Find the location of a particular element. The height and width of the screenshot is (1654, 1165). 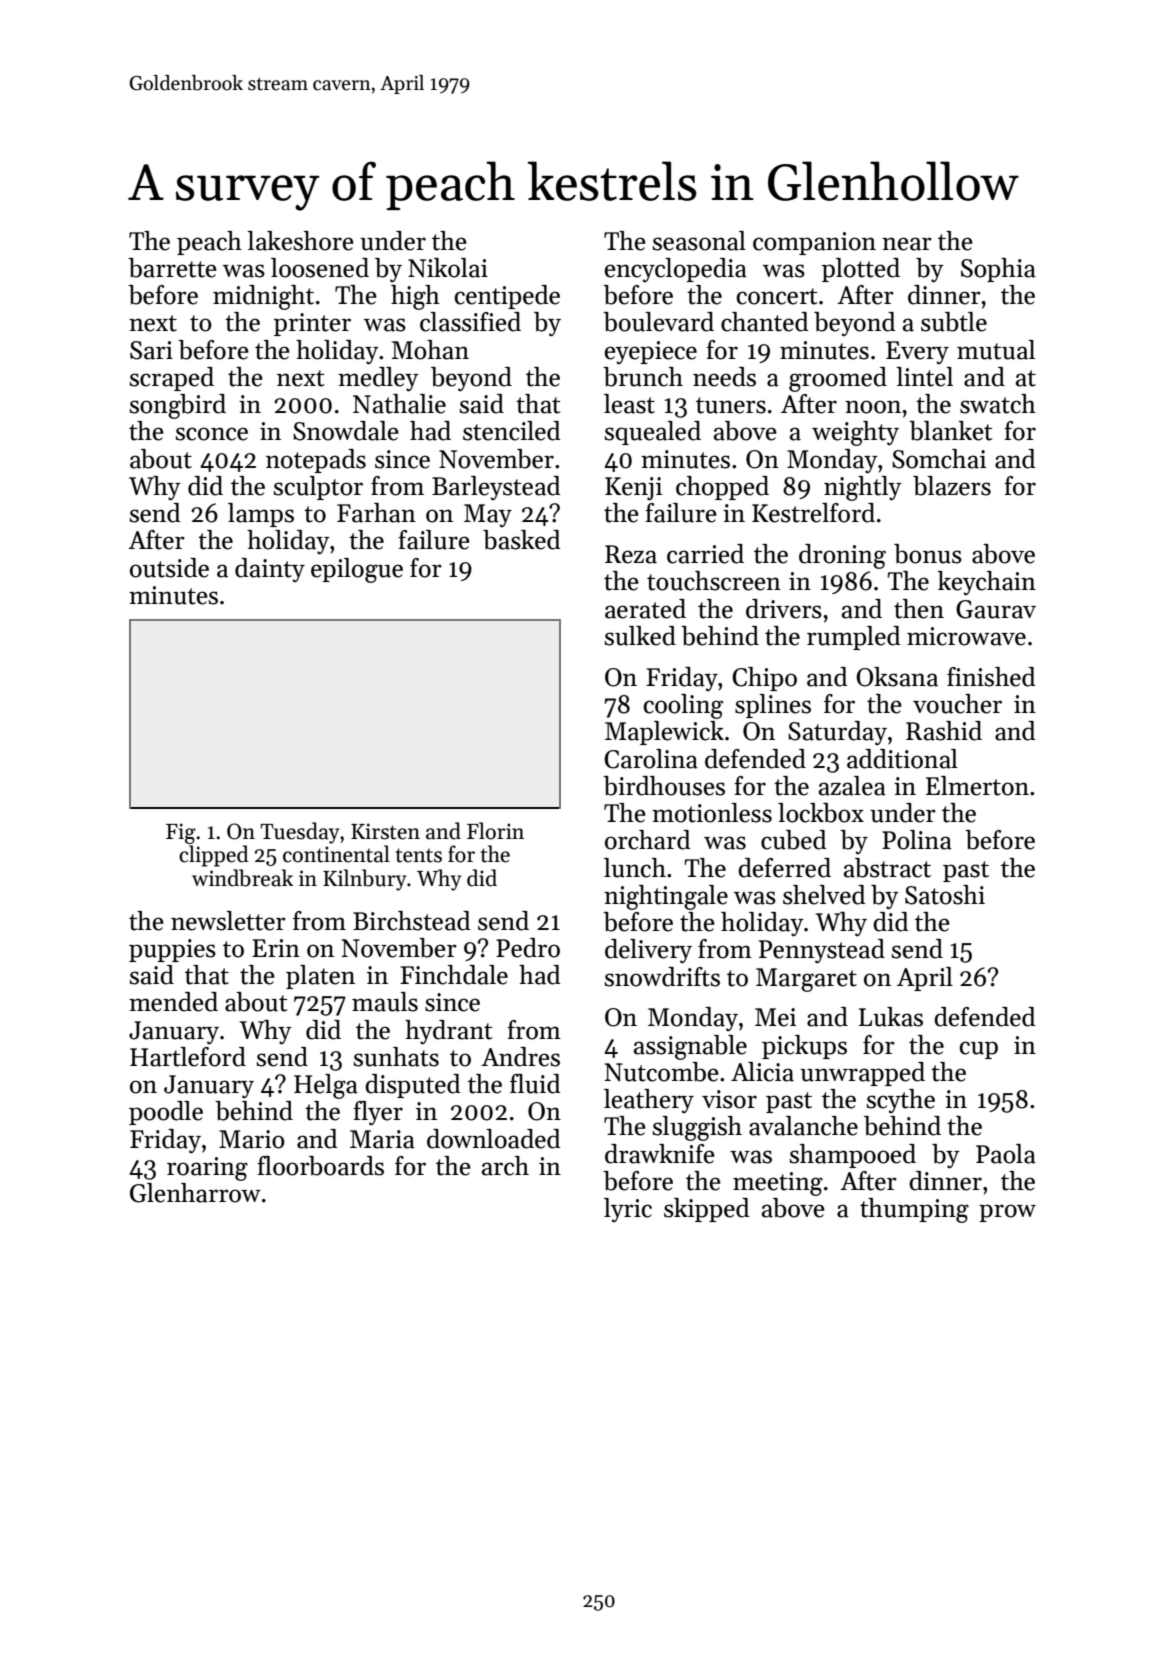

midnight is located at coordinates (263, 297).
